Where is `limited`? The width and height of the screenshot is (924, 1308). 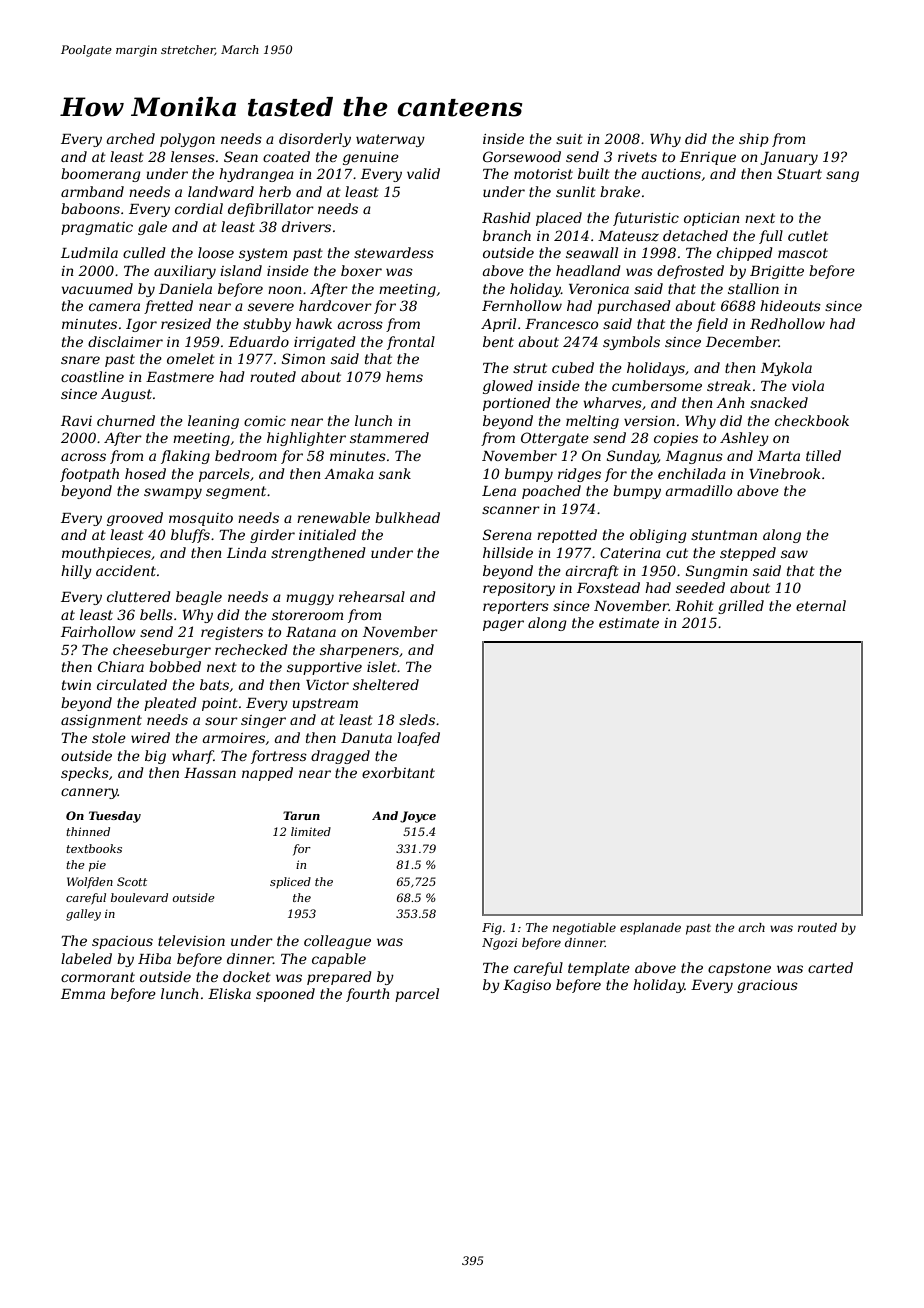 limited is located at coordinates (311, 831).
